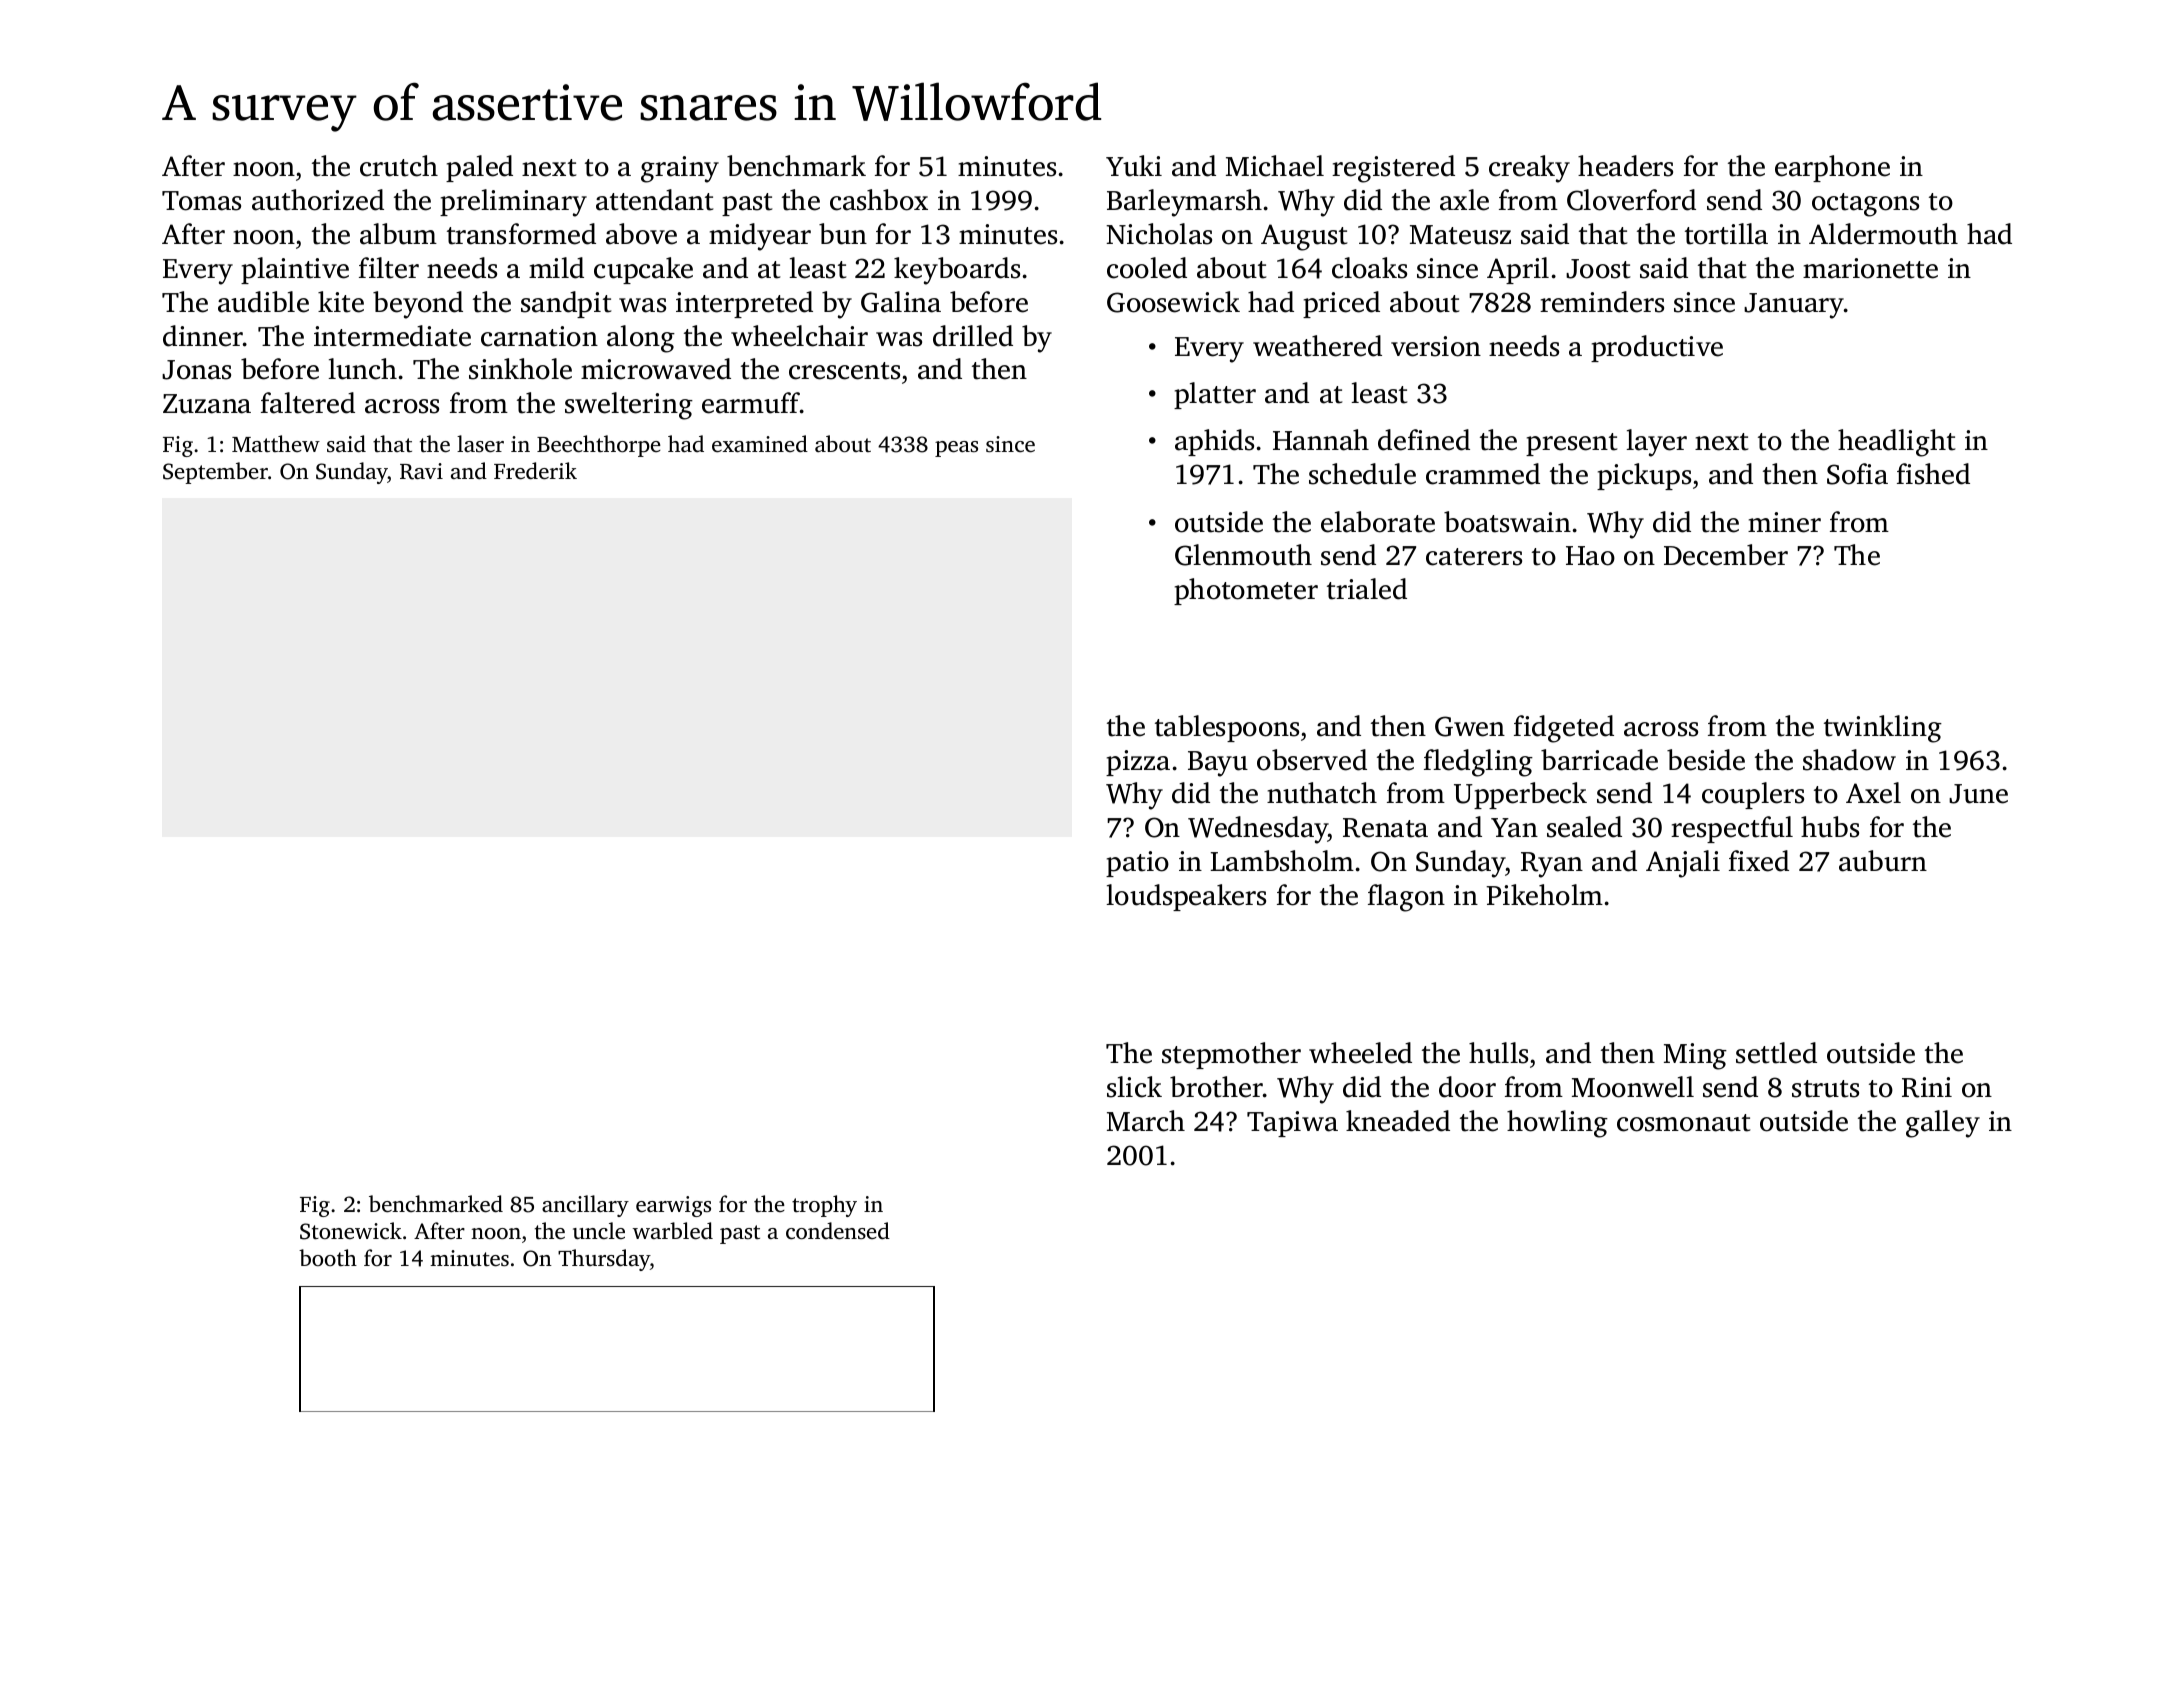 The height and width of the screenshot is (1683, 2178). Describe the element at coordinates (328, 1257) in the screenshot. I see `booth` at that location.
